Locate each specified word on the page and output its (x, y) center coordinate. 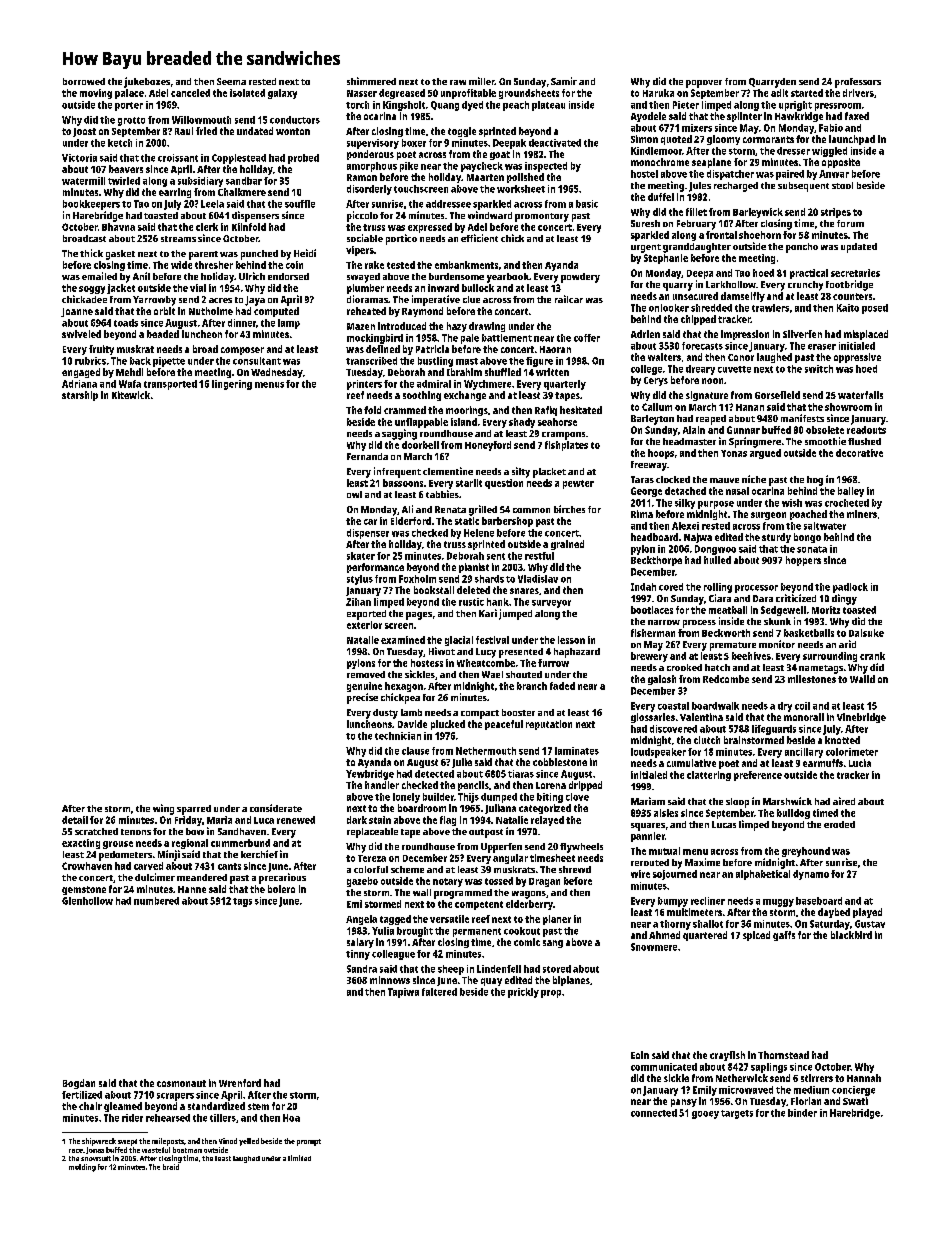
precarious (282, 878)
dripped (585, 786)
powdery (580, 278)
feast (223, 1158)
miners (862, 514)
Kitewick (131, 395)
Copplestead (239, 159)
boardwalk (715, 706)
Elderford (411, 521)
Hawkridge (799, 117)
